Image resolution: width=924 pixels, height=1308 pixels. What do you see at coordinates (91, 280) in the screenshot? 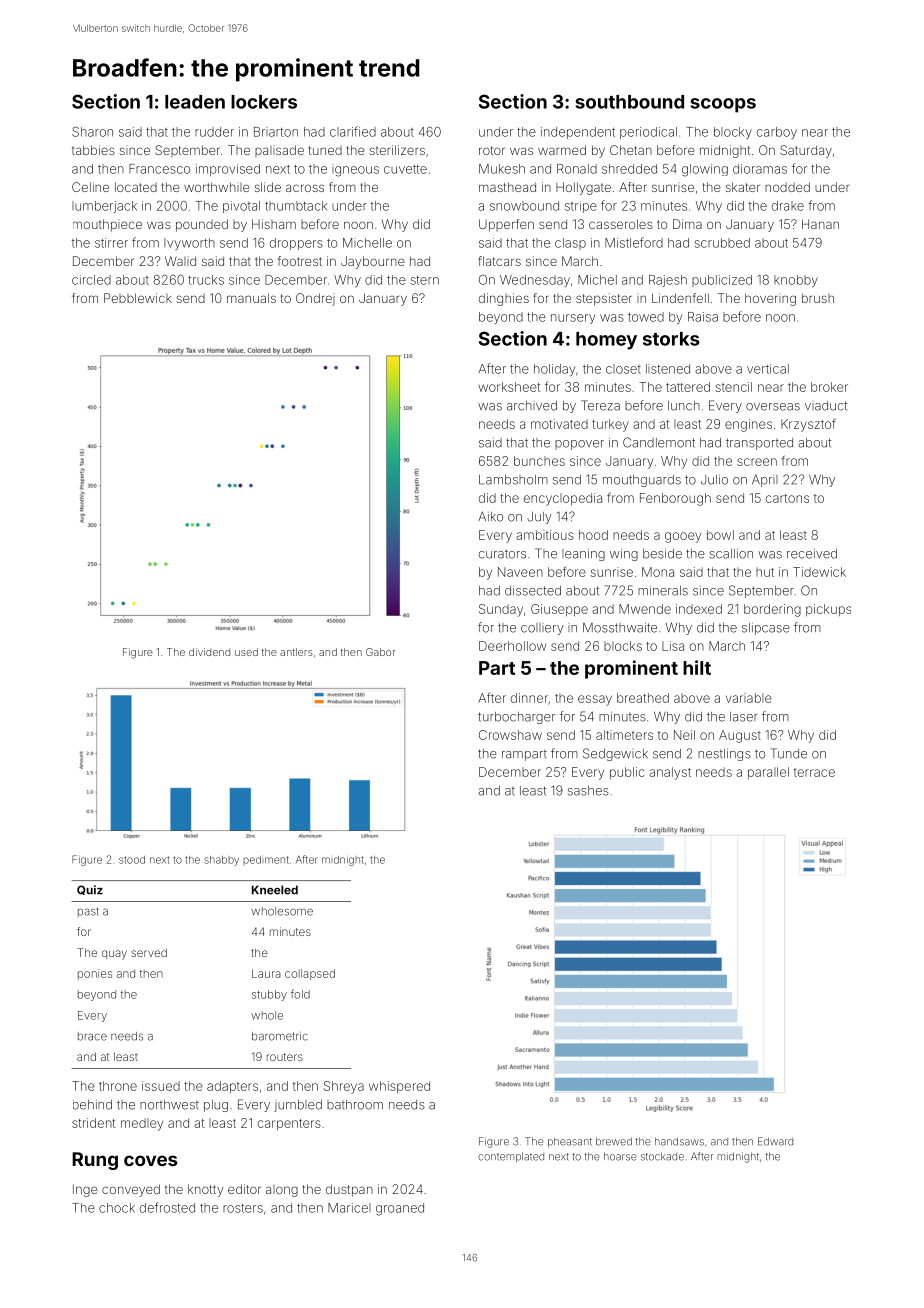
I see `circled` at bounding box center [91, 280].
